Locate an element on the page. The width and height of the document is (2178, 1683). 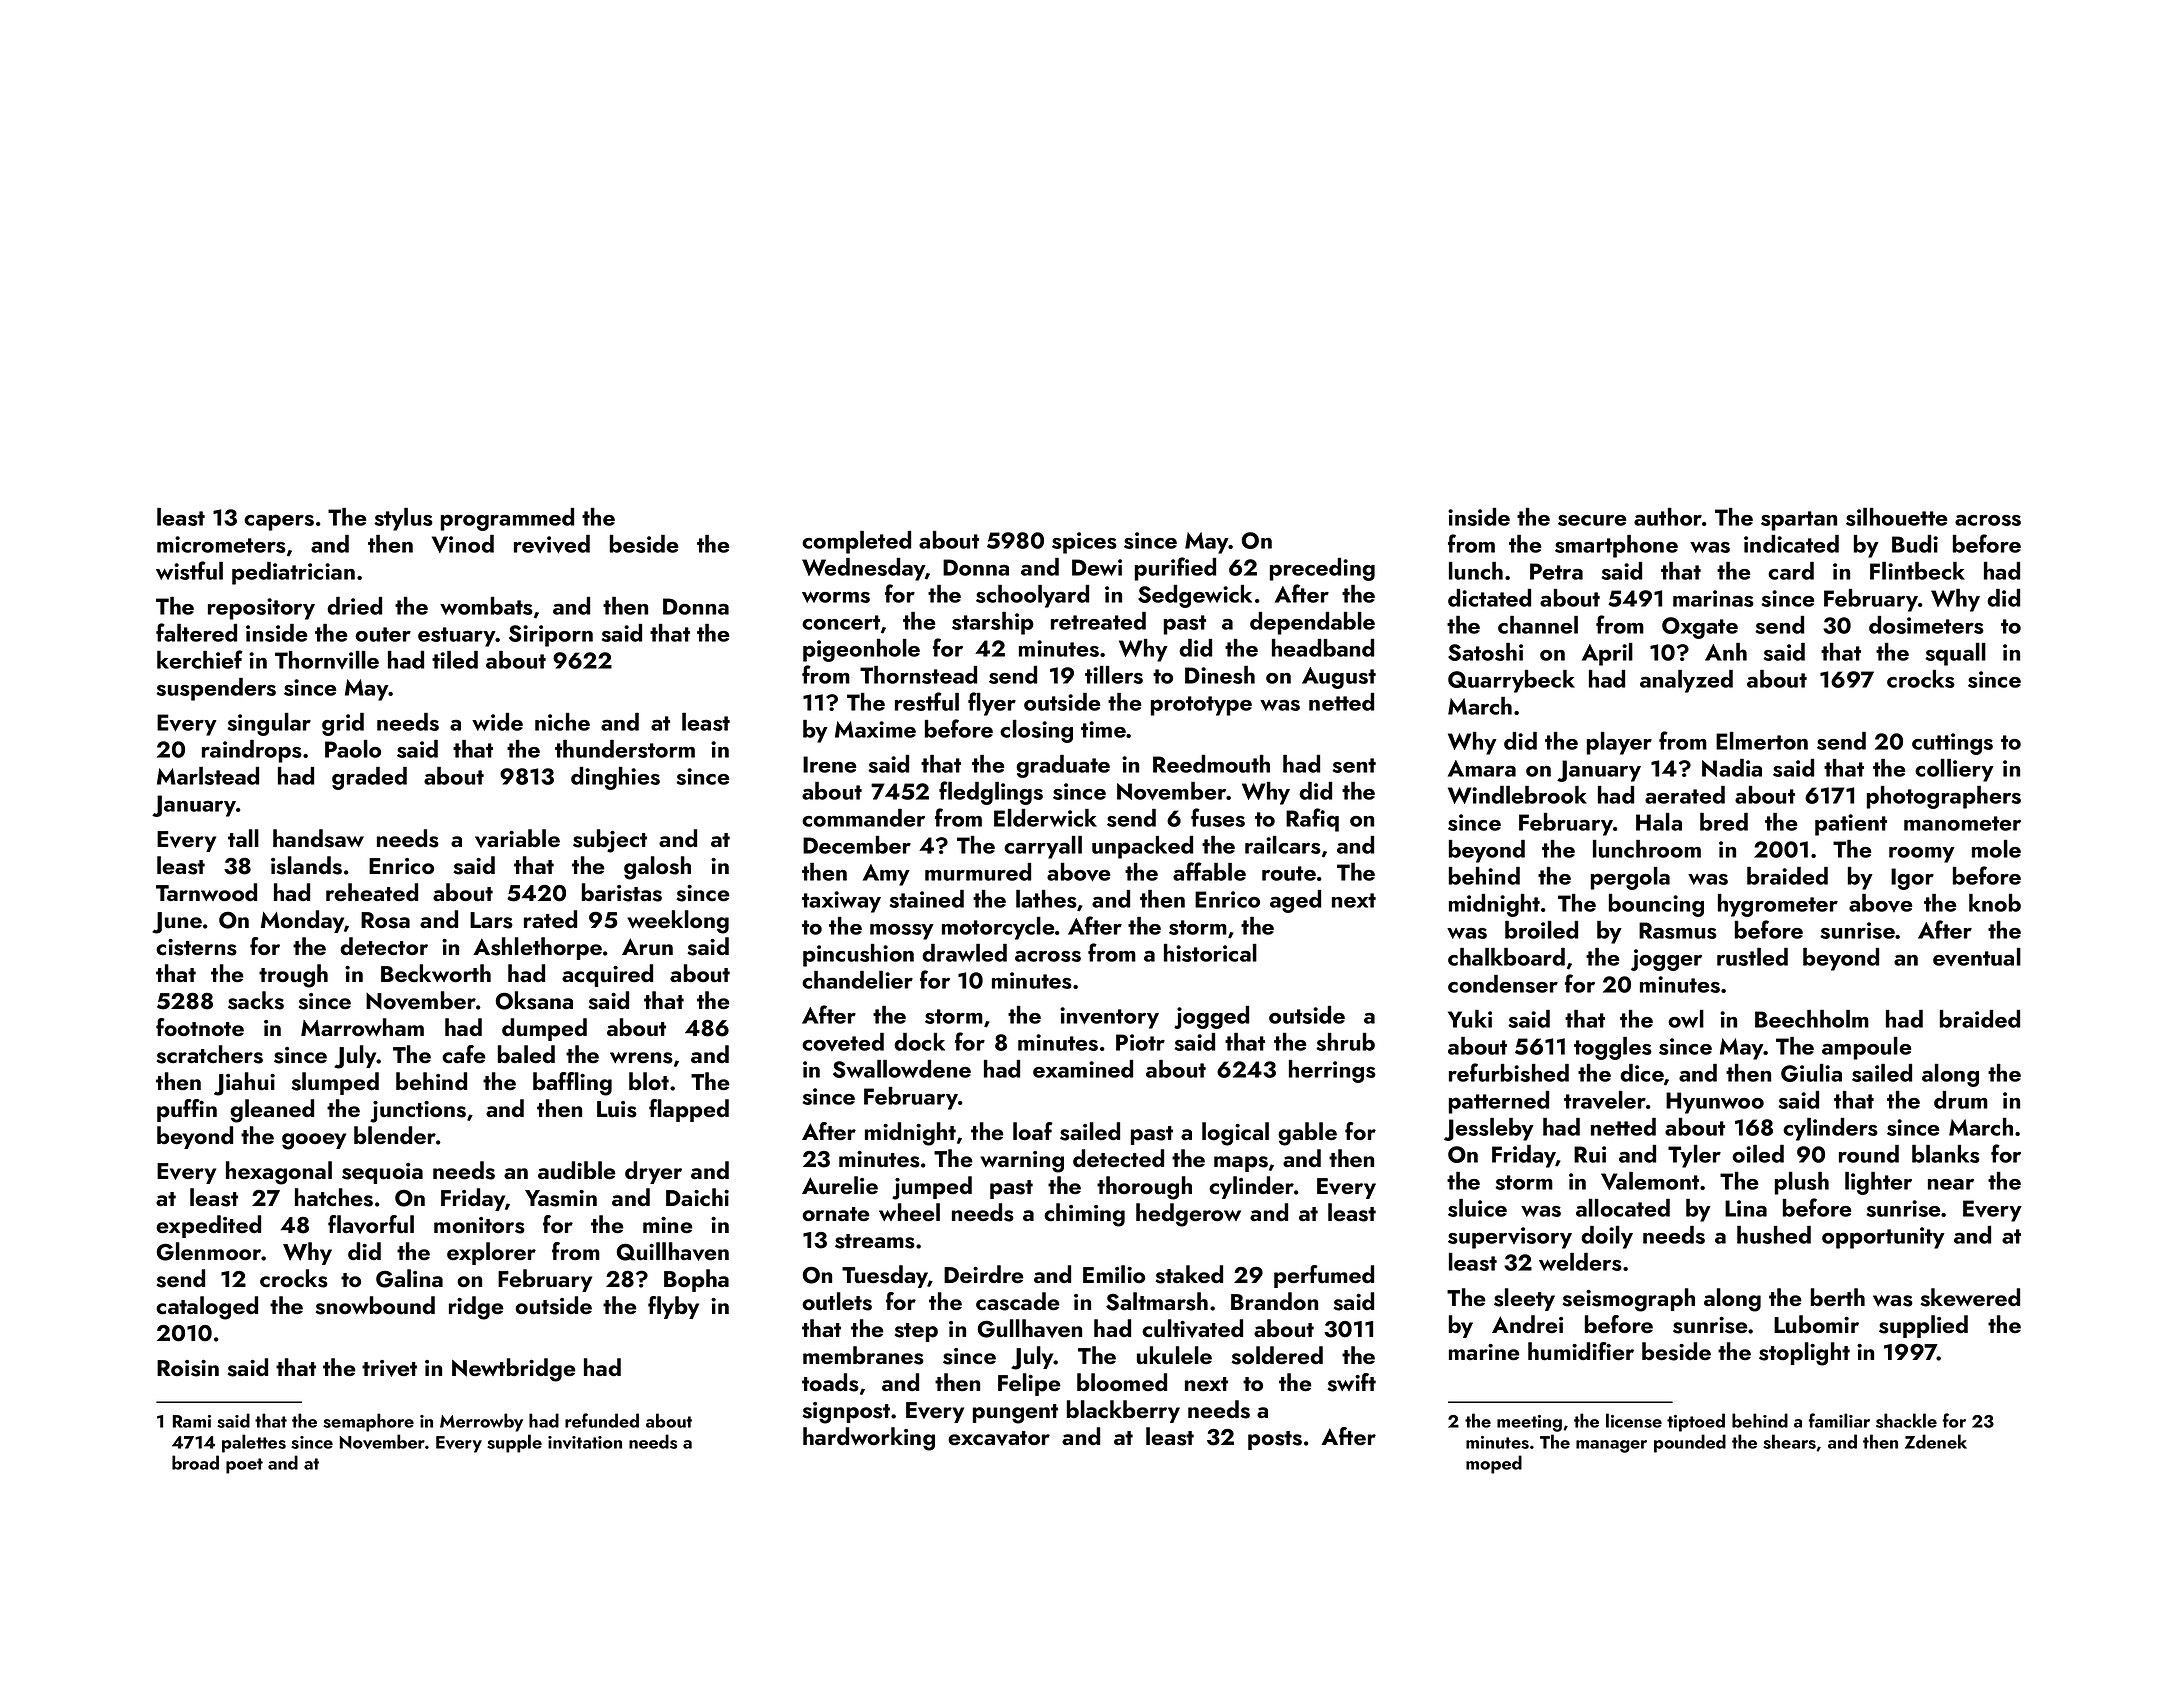
wombats is located at coordinates (486, 606).
